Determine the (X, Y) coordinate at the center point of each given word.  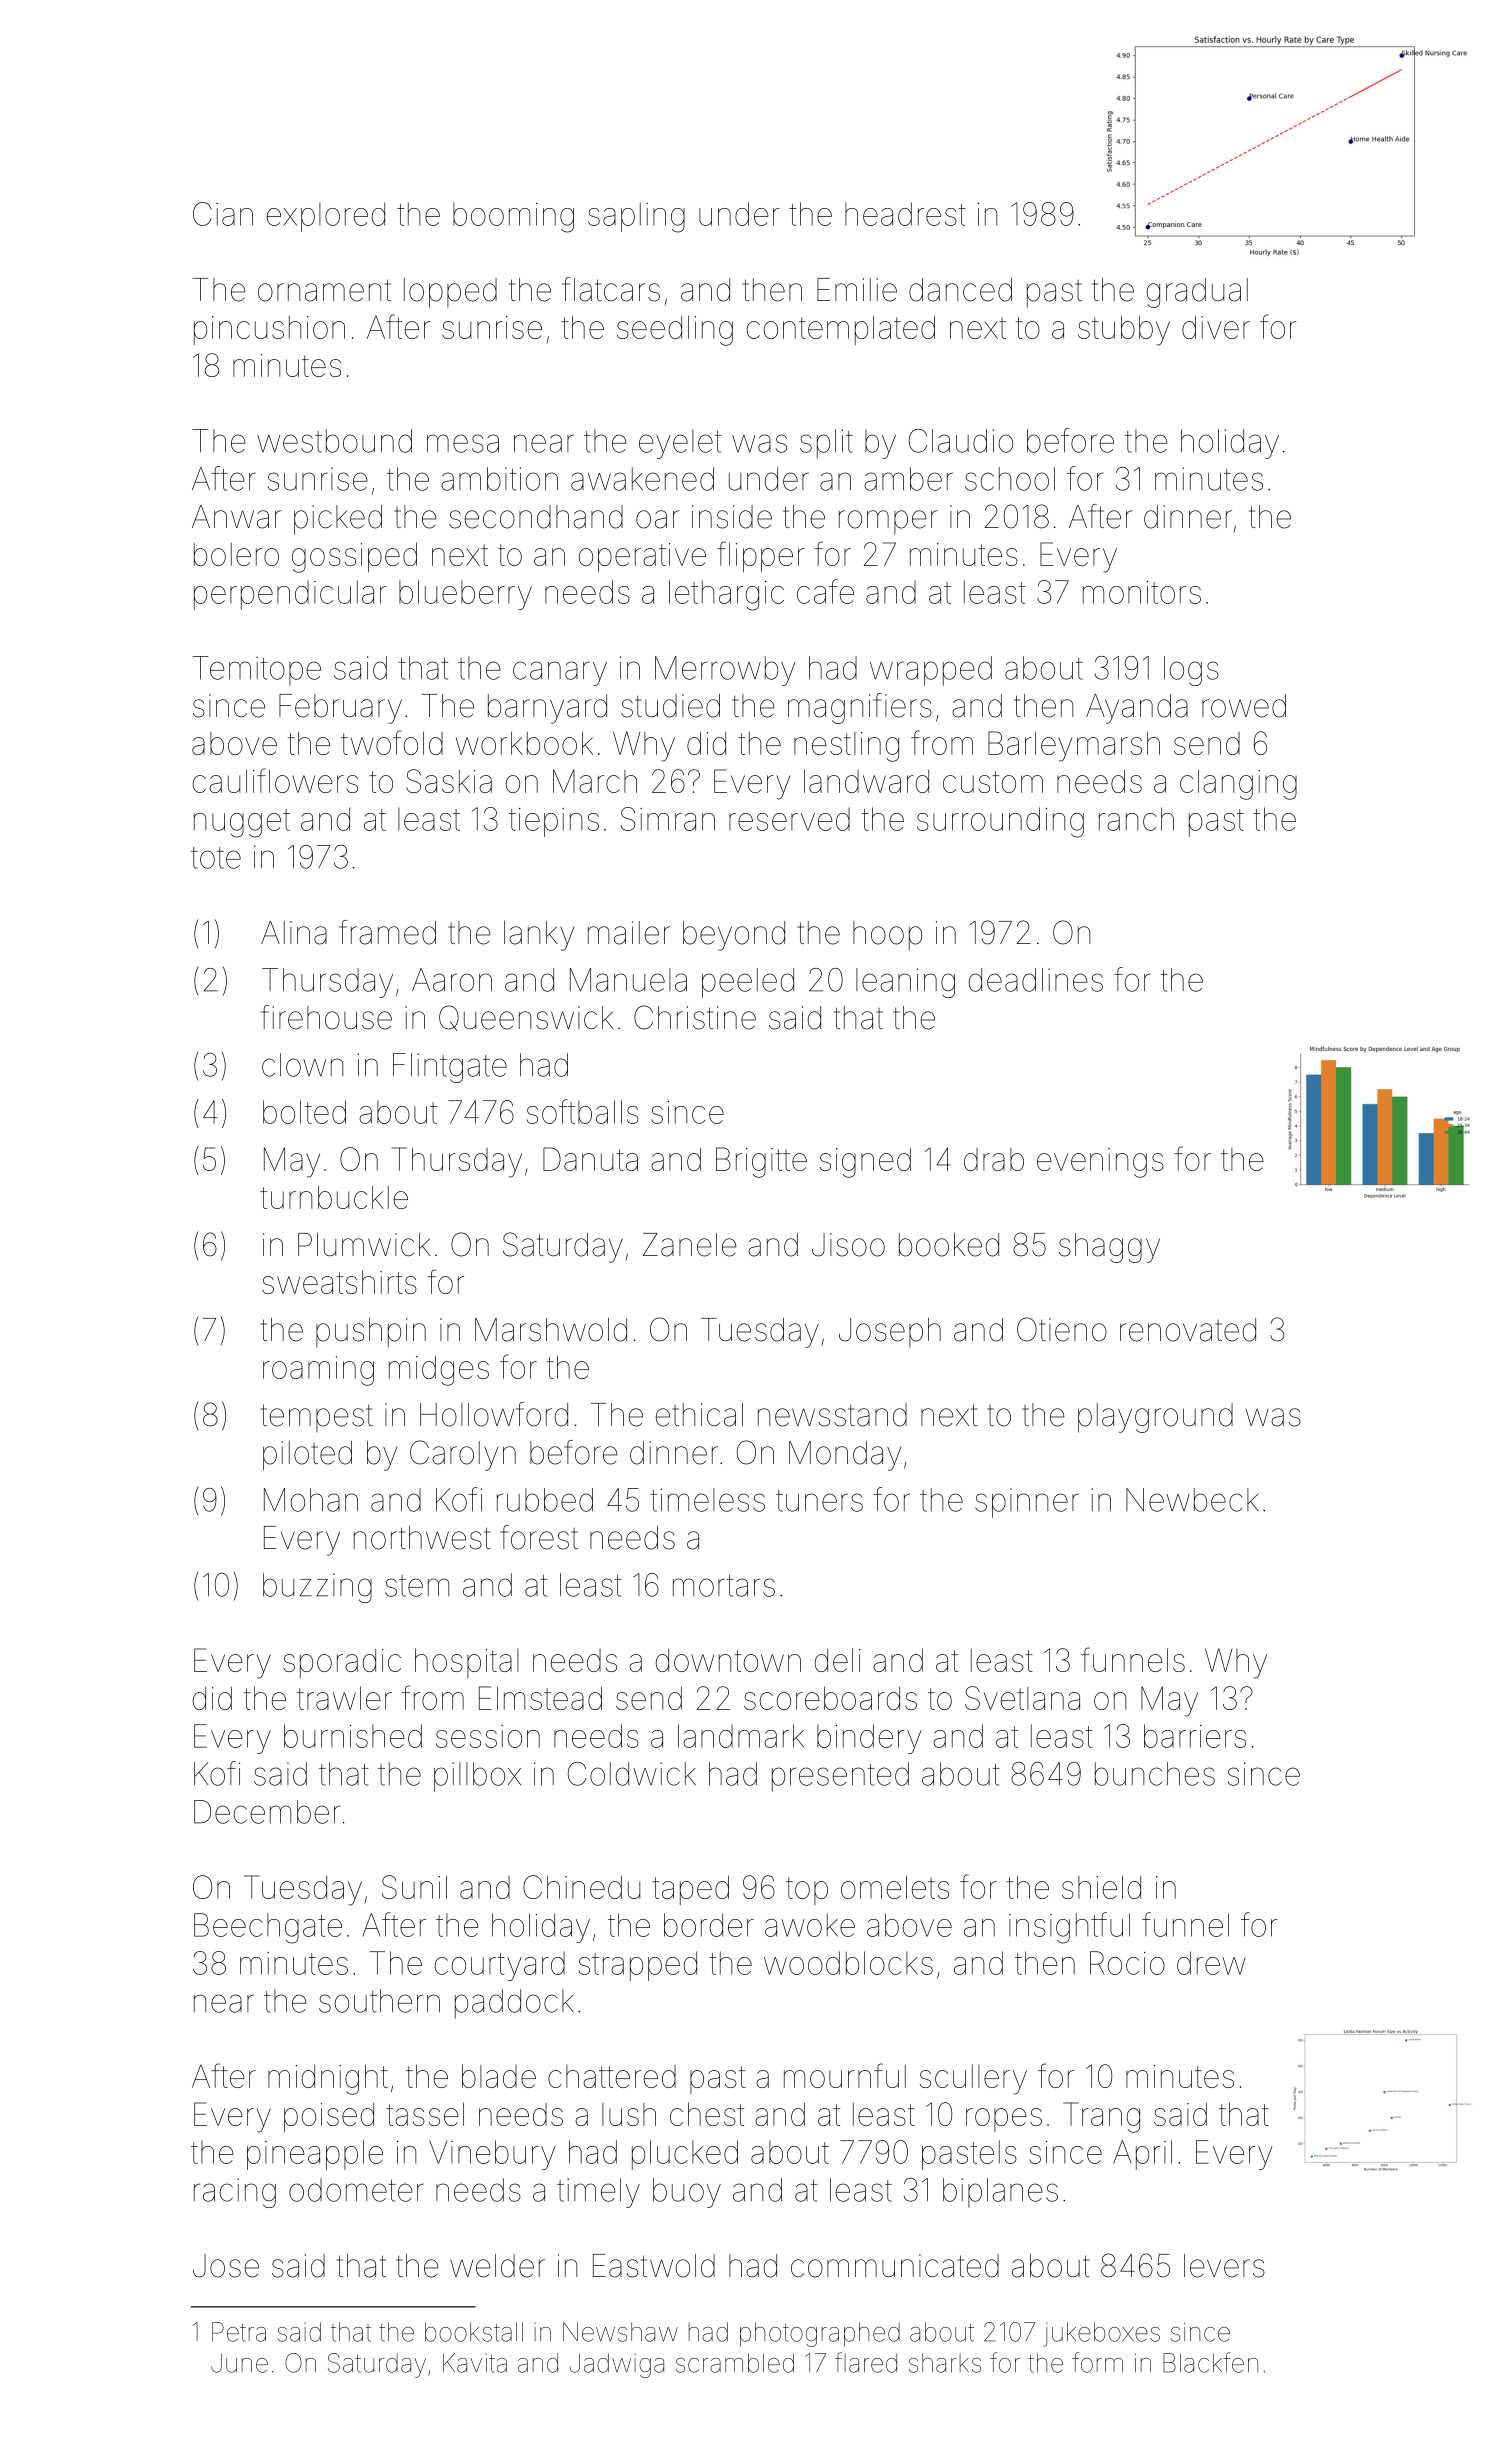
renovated (1188, 1330)
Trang (1101, 2117)
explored (326, 217)
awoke (810, 1925)
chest (707, 2114)
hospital (467, 1663)
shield (1101, 1887)
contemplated (841, 330)
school (1010, 479)
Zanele (690, 1245)
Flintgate (450, 1068)
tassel (425, 2114)
